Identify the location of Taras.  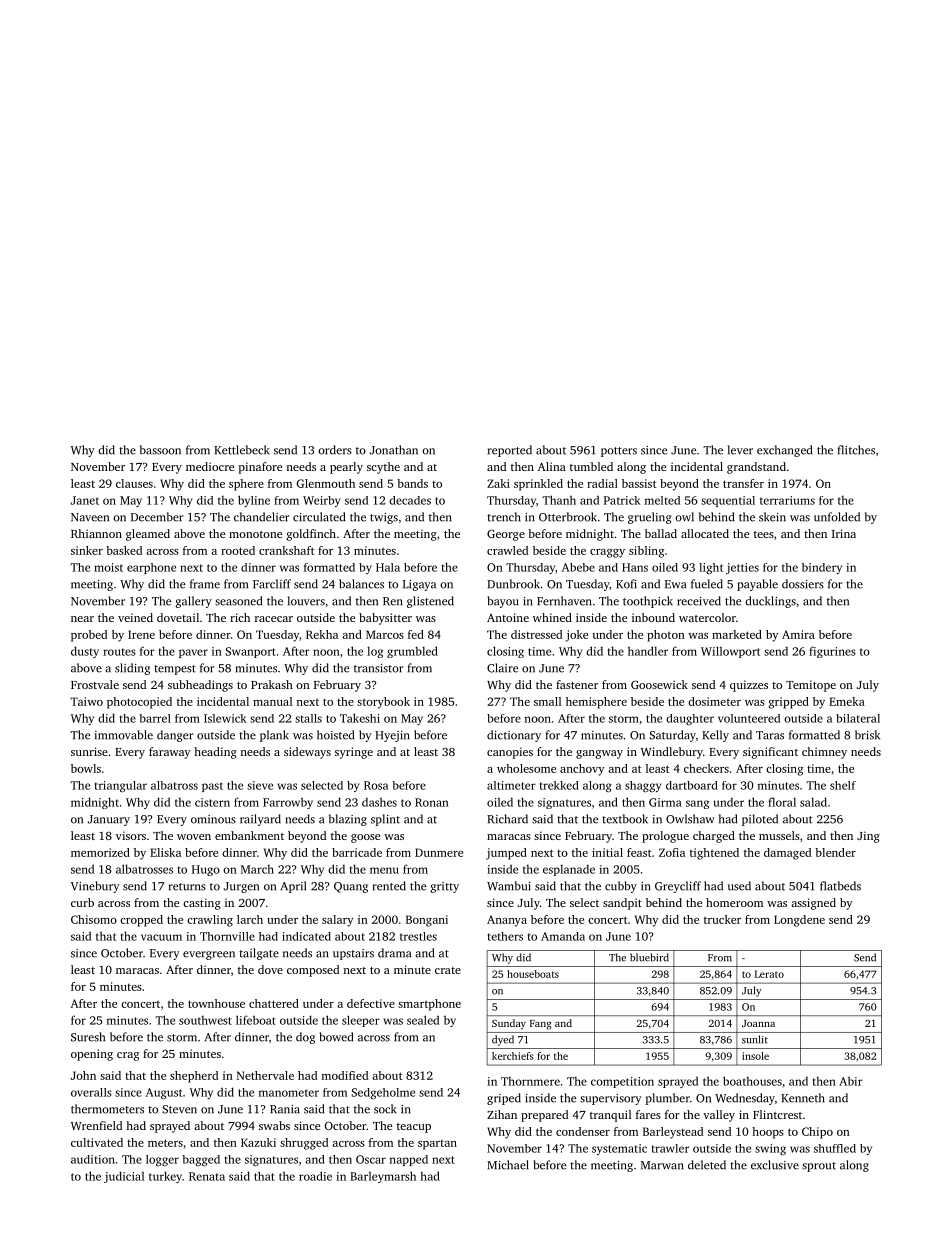
(770, 735).
